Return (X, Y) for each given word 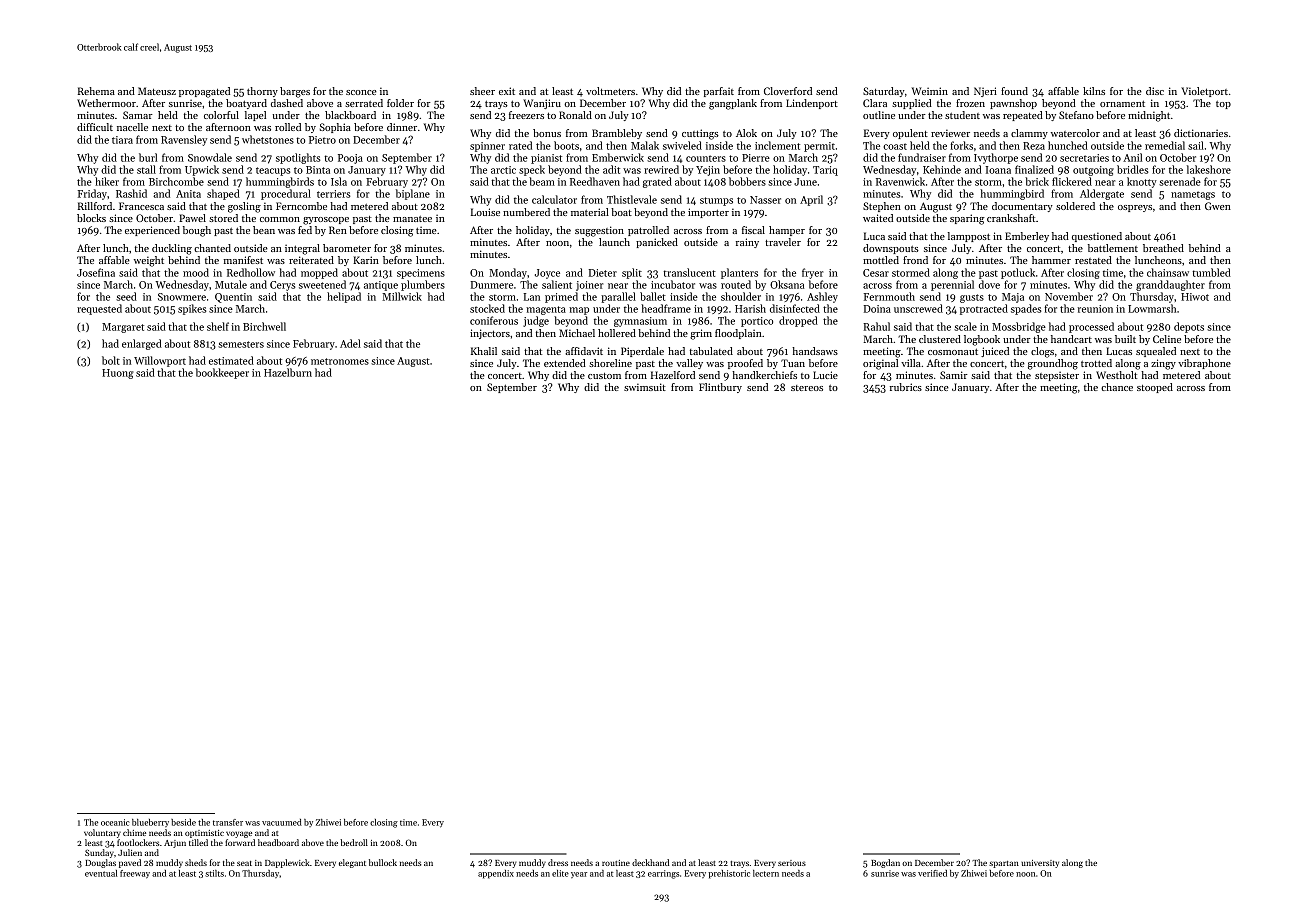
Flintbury (720, 388)
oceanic (115, 822)
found (1014, 91)
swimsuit (645, 387)
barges (295, 92)
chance (1117, 387)
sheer (482, 91)
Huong (118, 374)
